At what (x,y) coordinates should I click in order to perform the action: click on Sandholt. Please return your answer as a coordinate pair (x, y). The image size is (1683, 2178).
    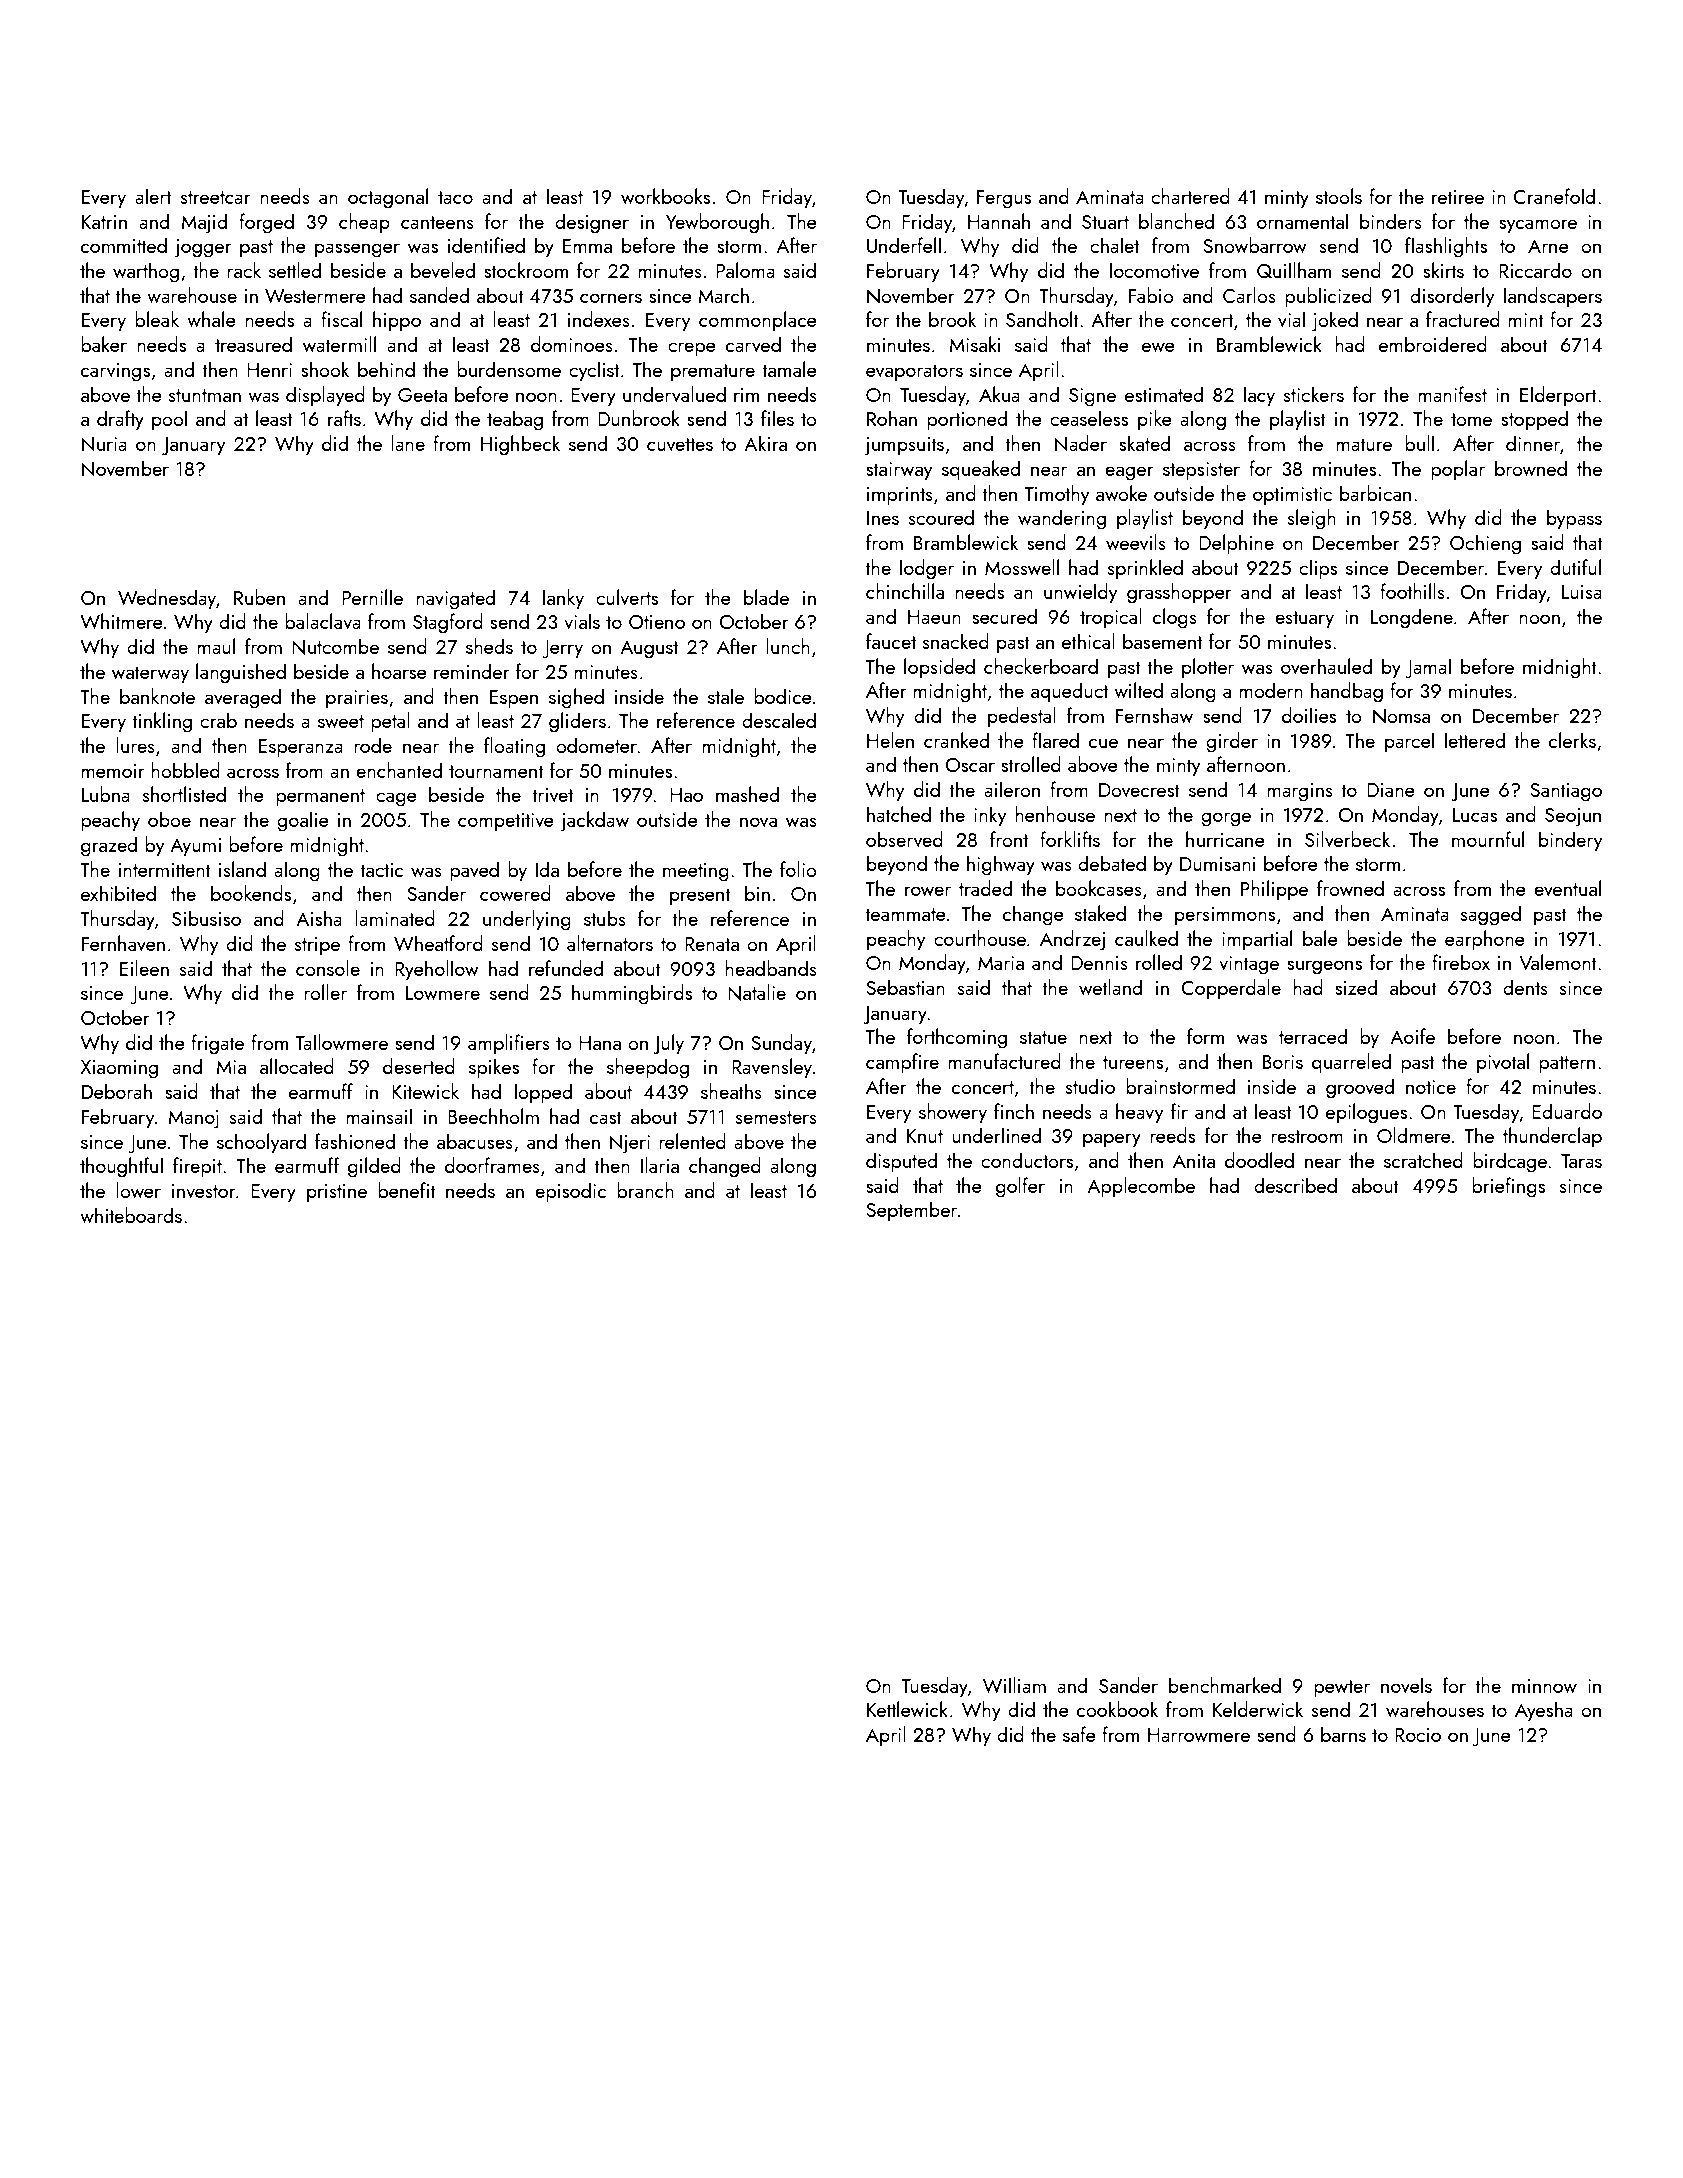
    Looking at the image, I should click on (1042, 319).
